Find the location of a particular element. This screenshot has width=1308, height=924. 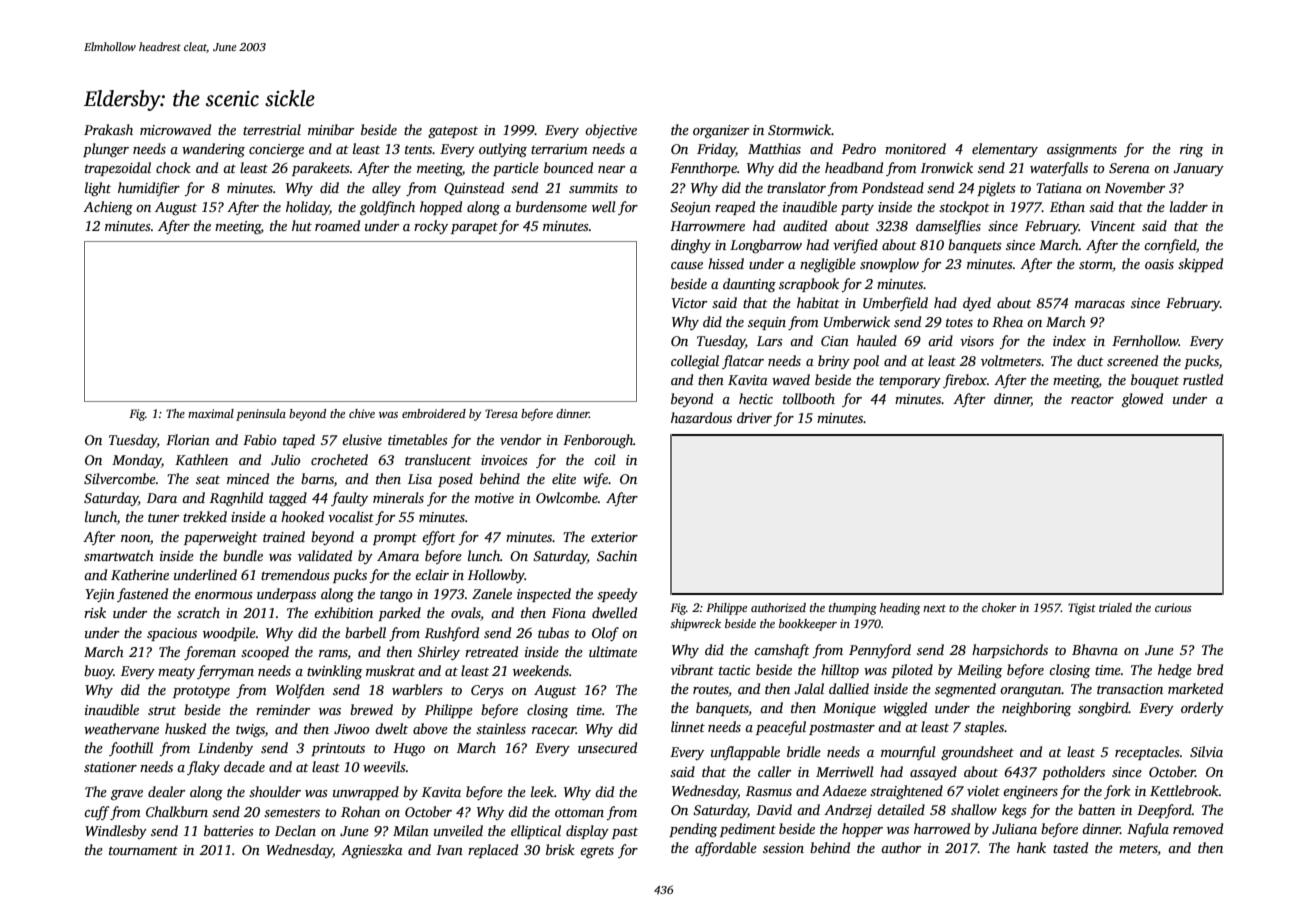

spacious is located at coordinates (172, 634).
